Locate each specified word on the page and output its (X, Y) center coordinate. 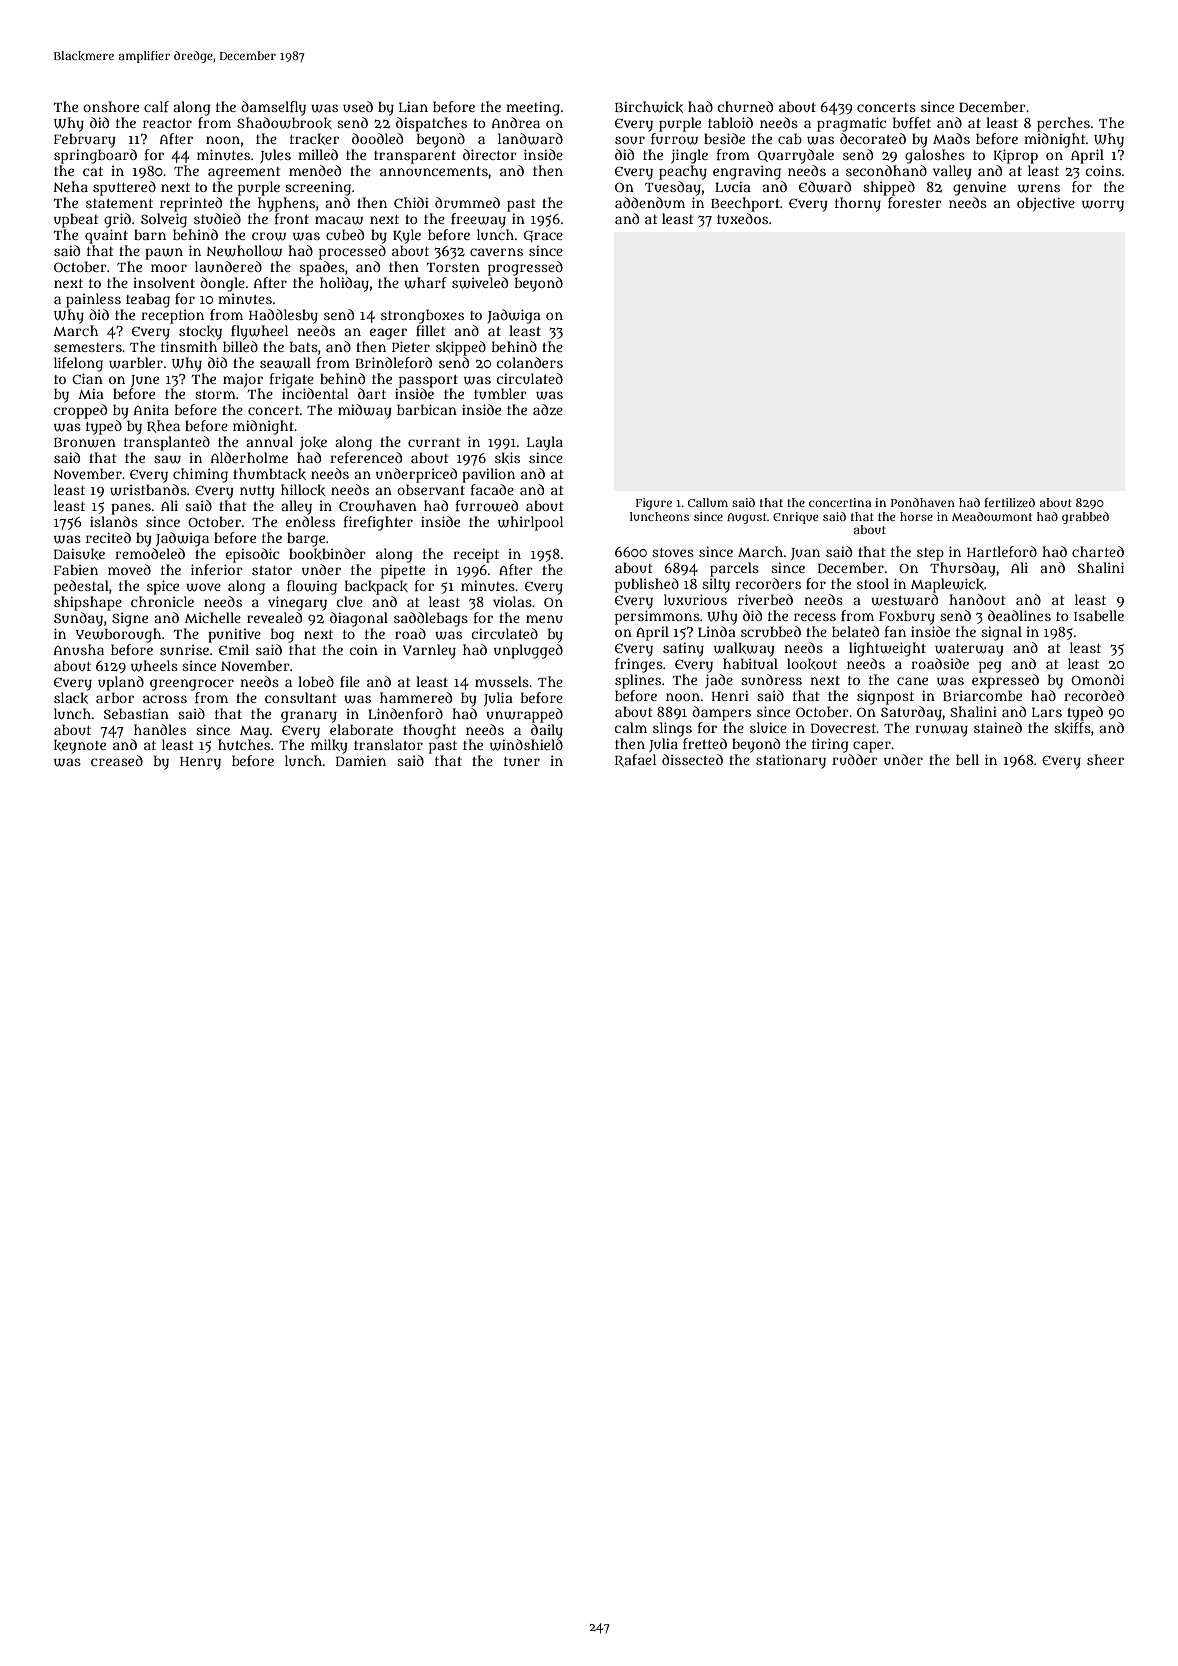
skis (507, 458)
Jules (275, 156)
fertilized (1009, 502)
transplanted (167, 443)
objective (1046, 204)
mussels (502, 681)
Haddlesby (283, 316)
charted (1098, 551)
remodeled (150, 553)
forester (915, 202)
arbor (115, 697)
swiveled (480, 283)
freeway (478, 220)
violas (512, 601)
